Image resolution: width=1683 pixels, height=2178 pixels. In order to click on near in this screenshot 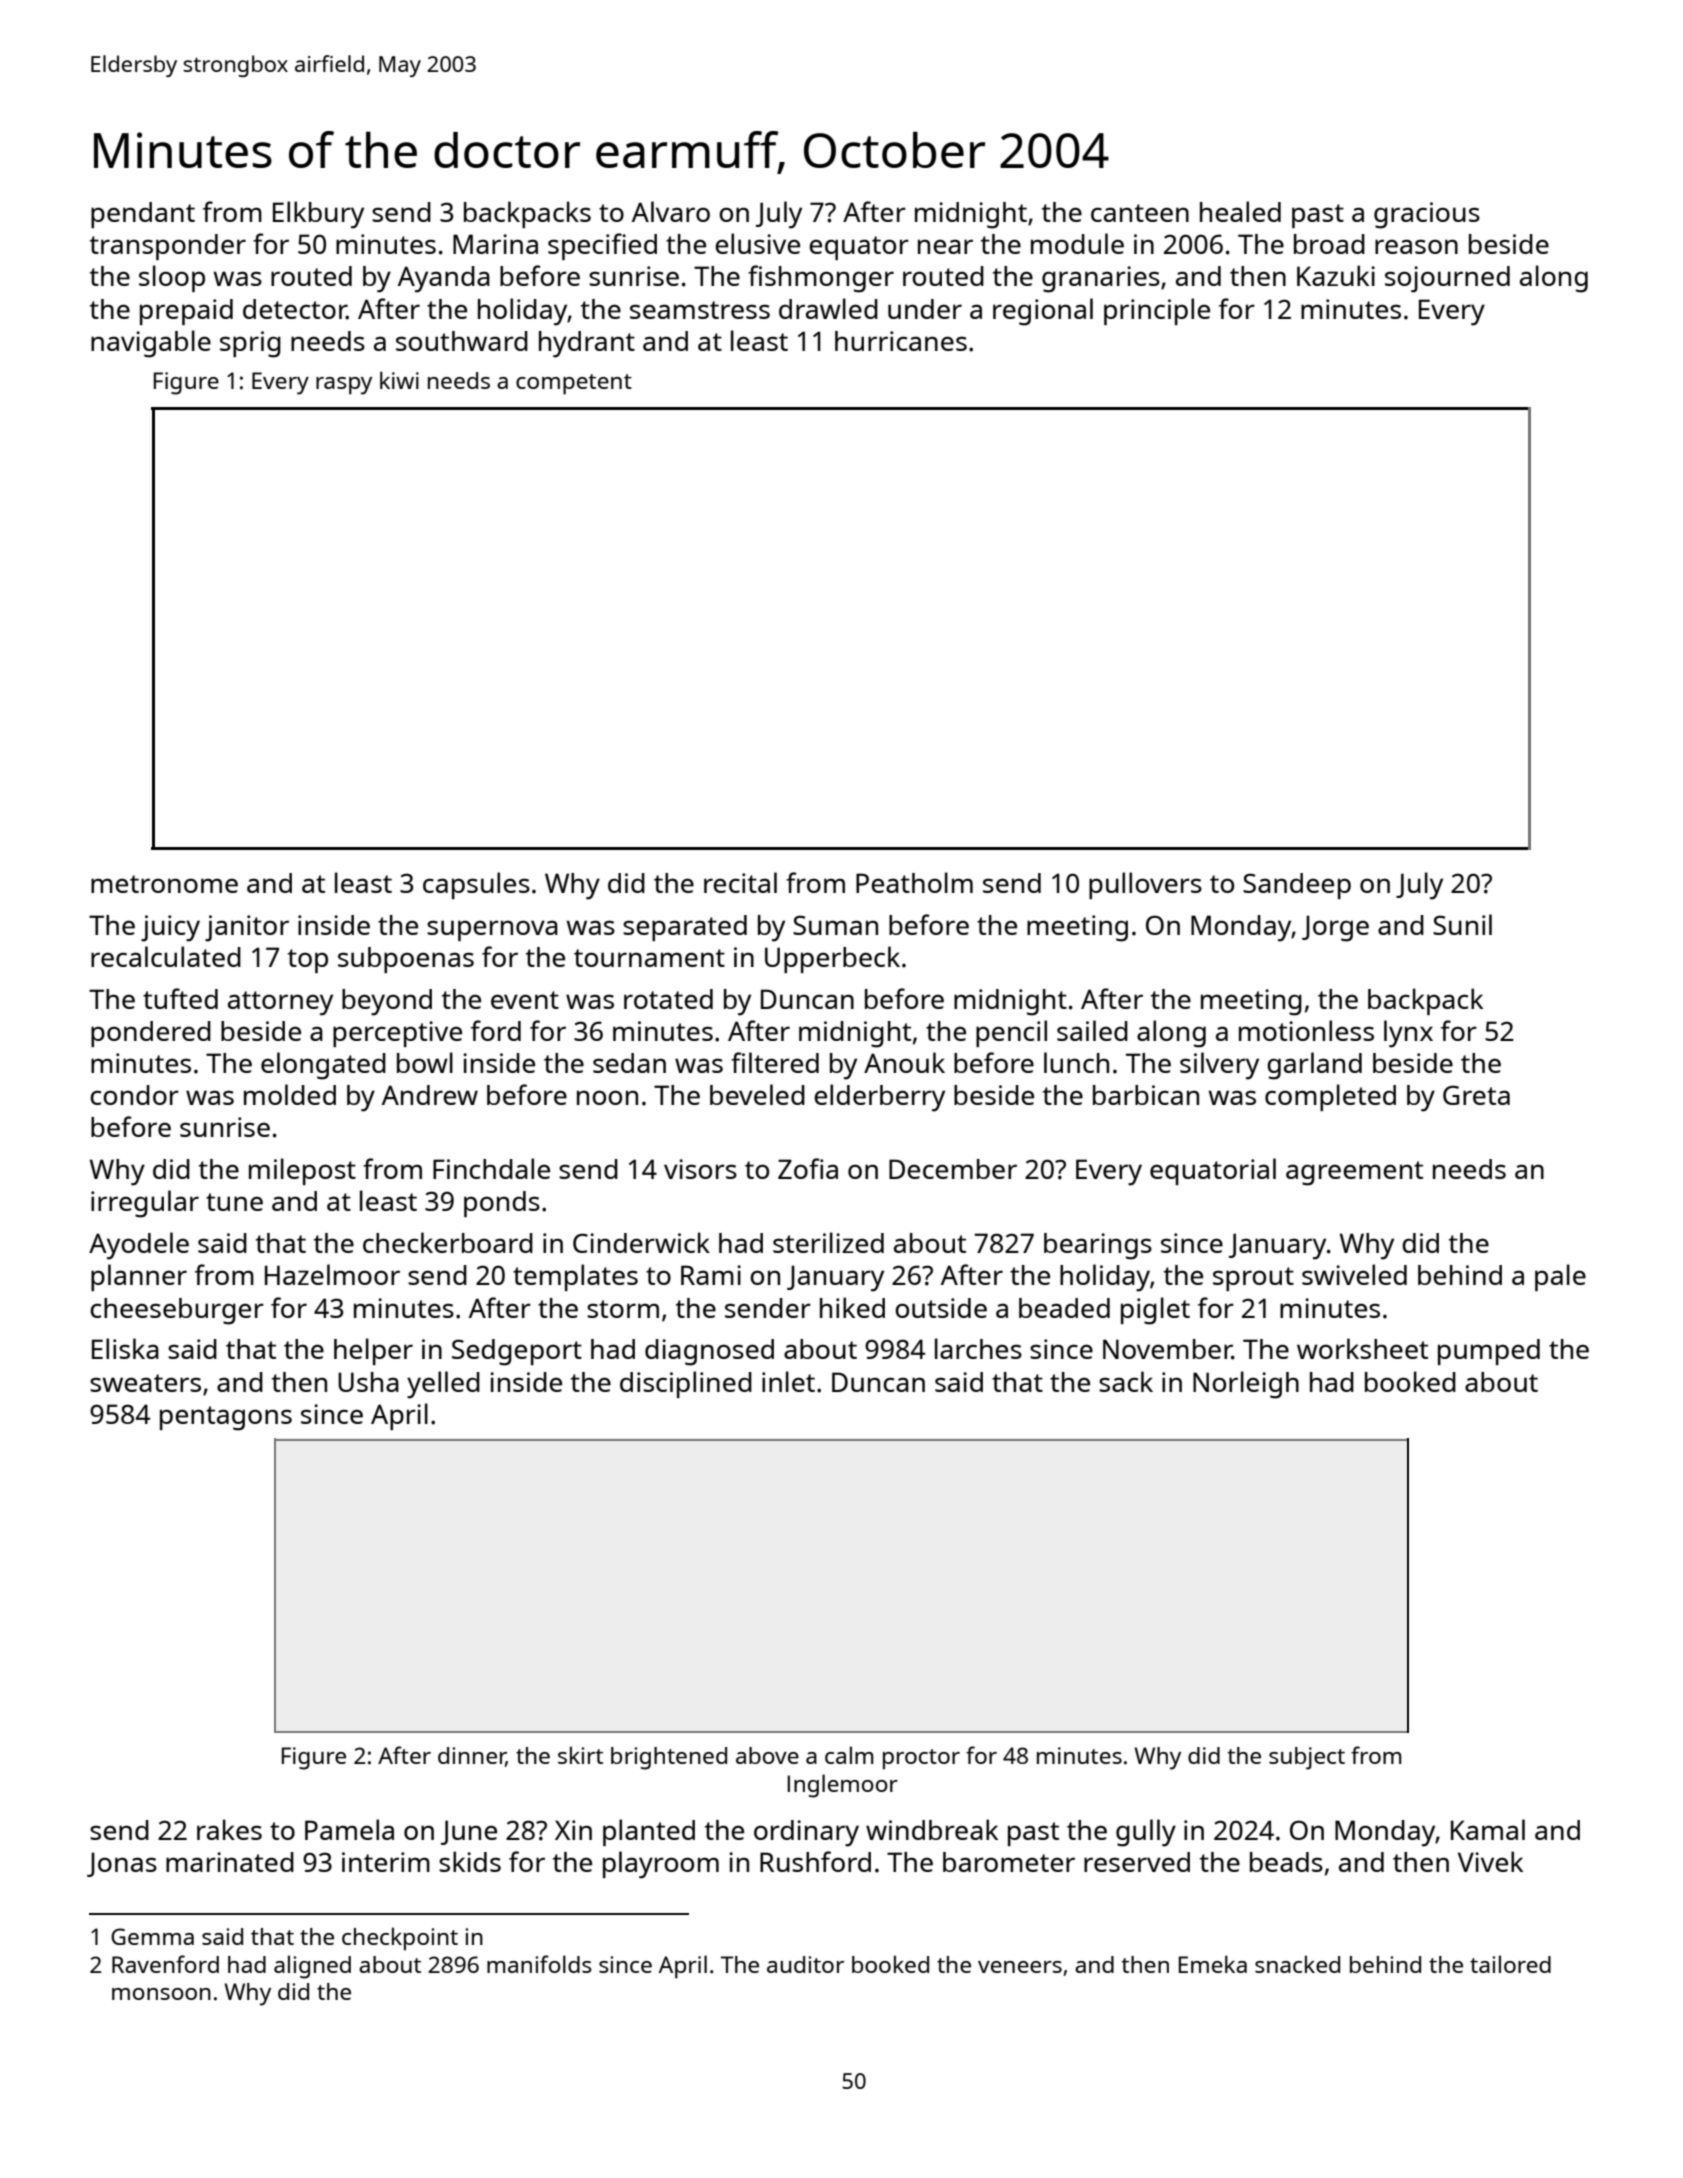, I will do `click(945, 246)`.
